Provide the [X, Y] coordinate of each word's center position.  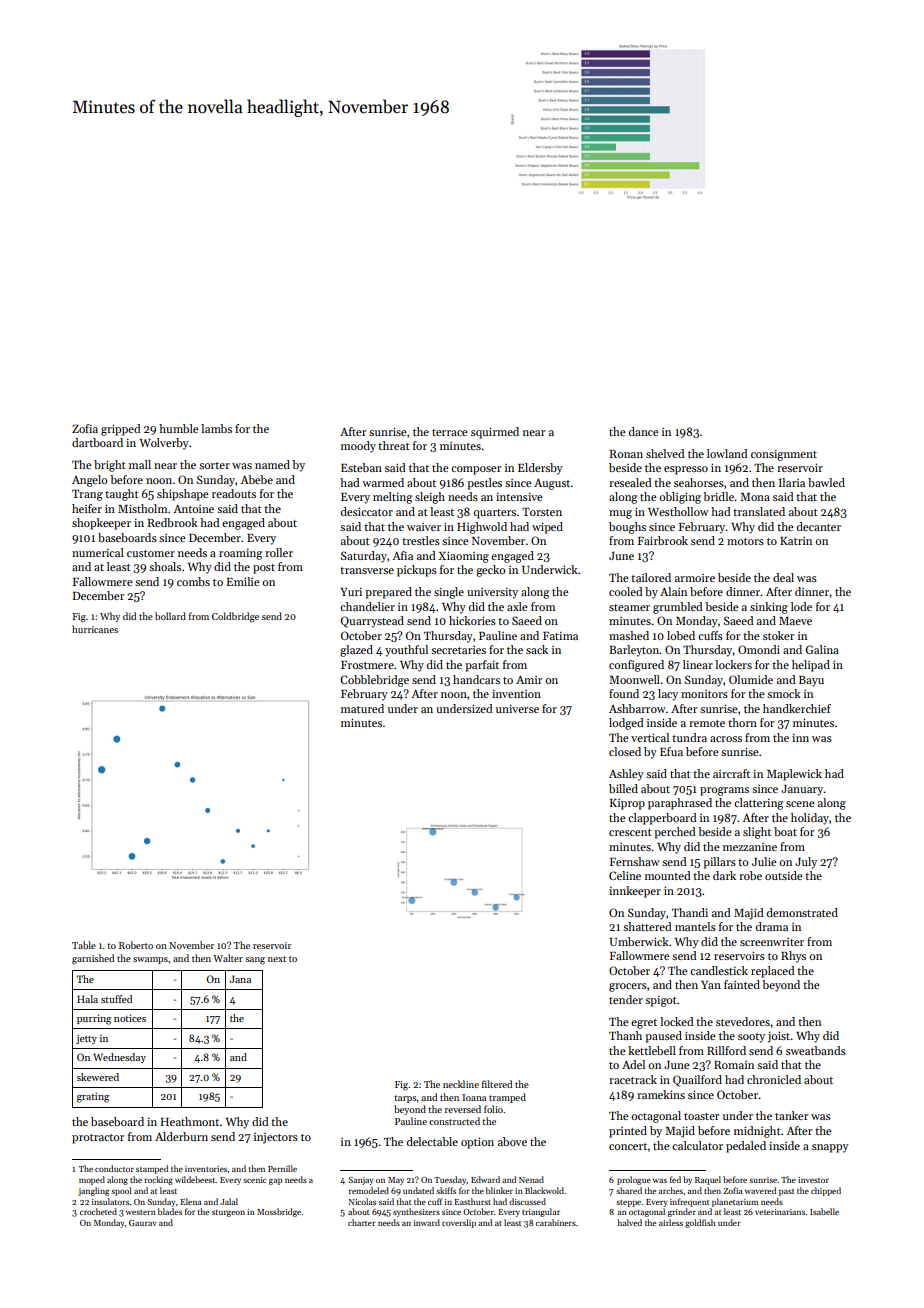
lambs [216, 428]
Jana [240, 979]
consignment [784, 455]
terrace [450, 432]
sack [537, 649]
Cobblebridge [374, 681]
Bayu [811, 681]
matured [362, 708]
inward [427, 1222]
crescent [630, 832]
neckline [461, 1084]
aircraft [731, 773]
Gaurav [143, 1223]
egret [644, 1024]
